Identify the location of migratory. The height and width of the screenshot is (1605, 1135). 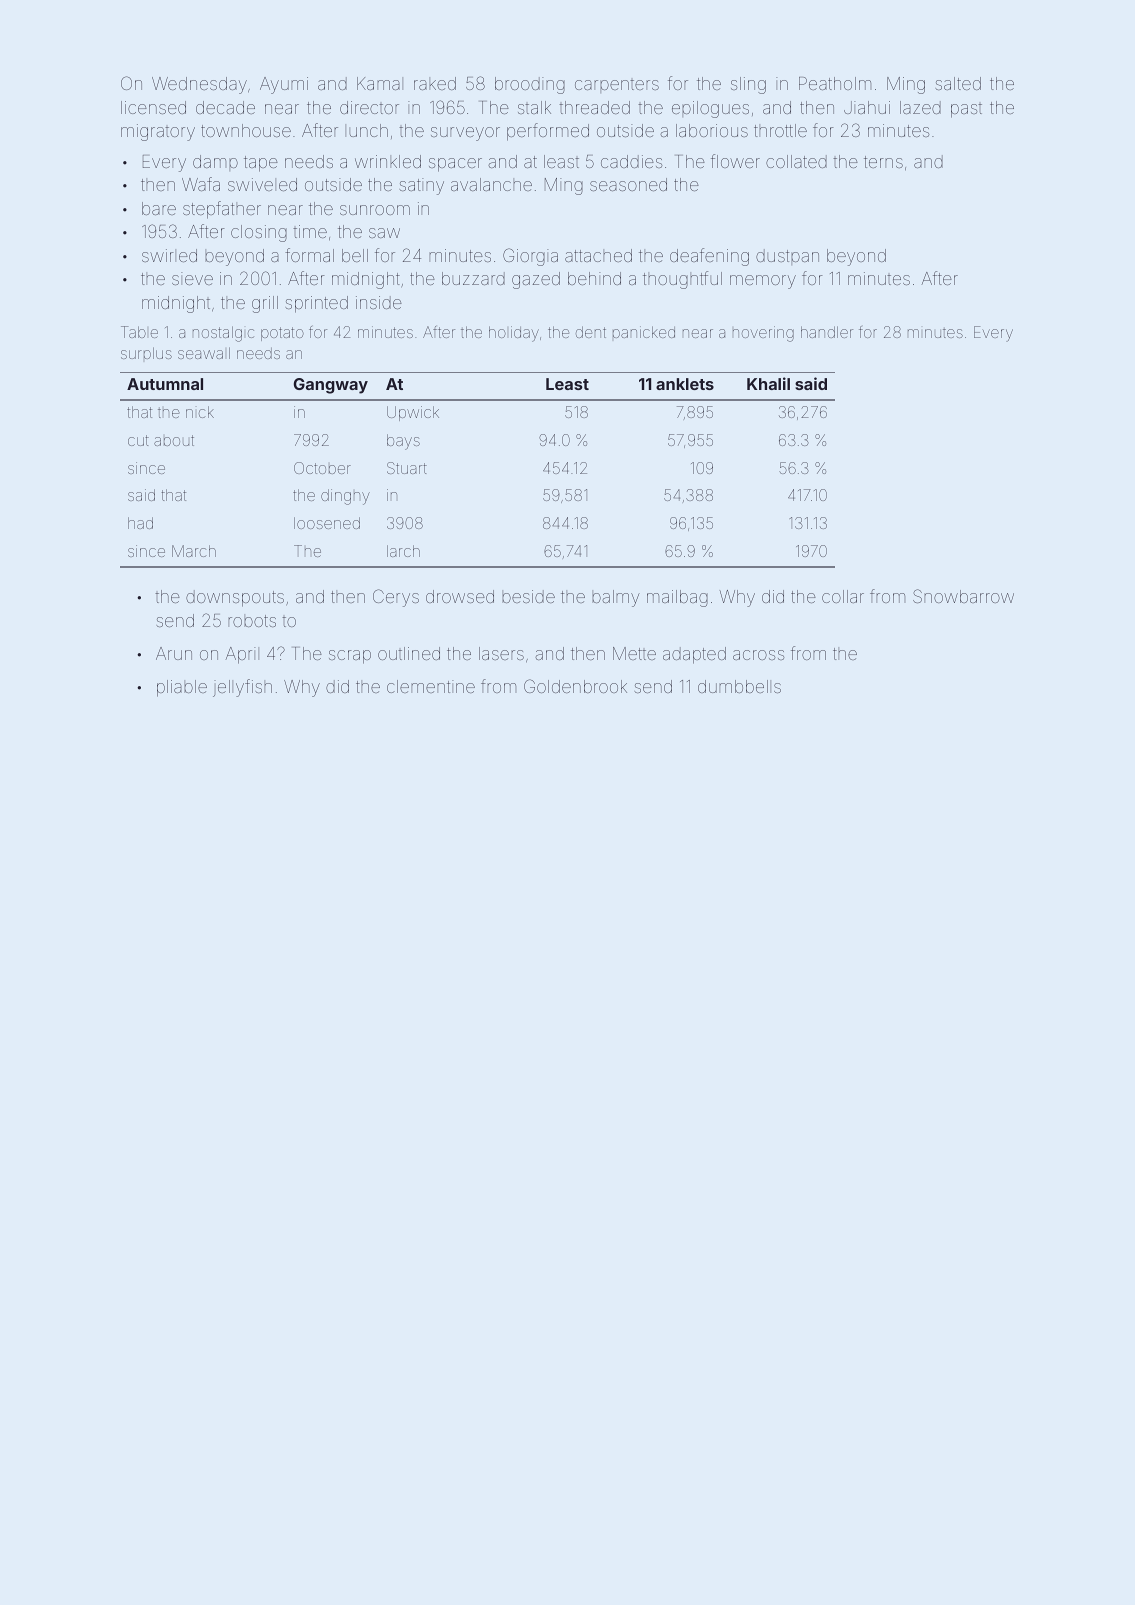
(158, 132).
